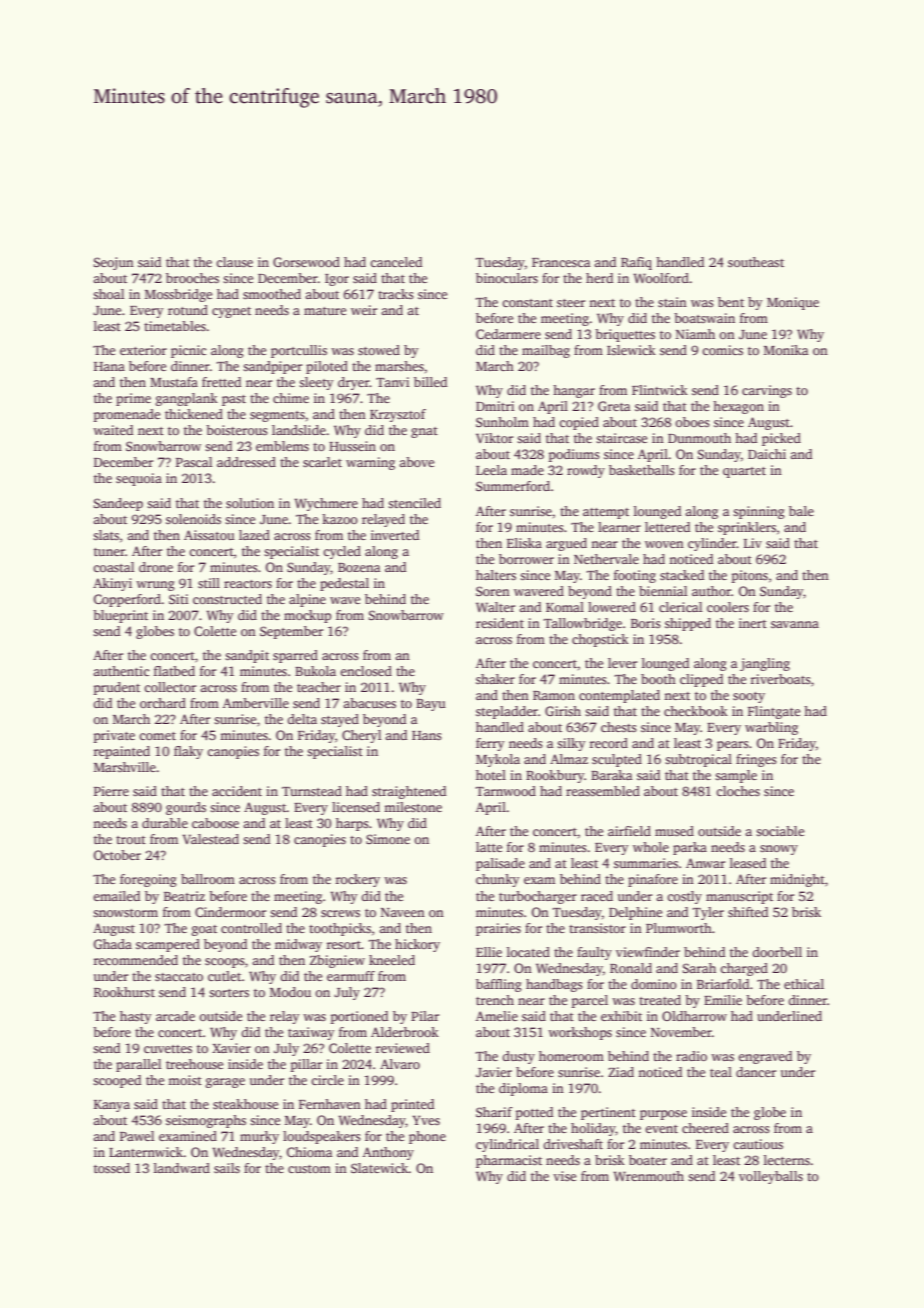  Describe the element at coordinates (561, 262) in the screenshot. I see `Francesca` at that location.
